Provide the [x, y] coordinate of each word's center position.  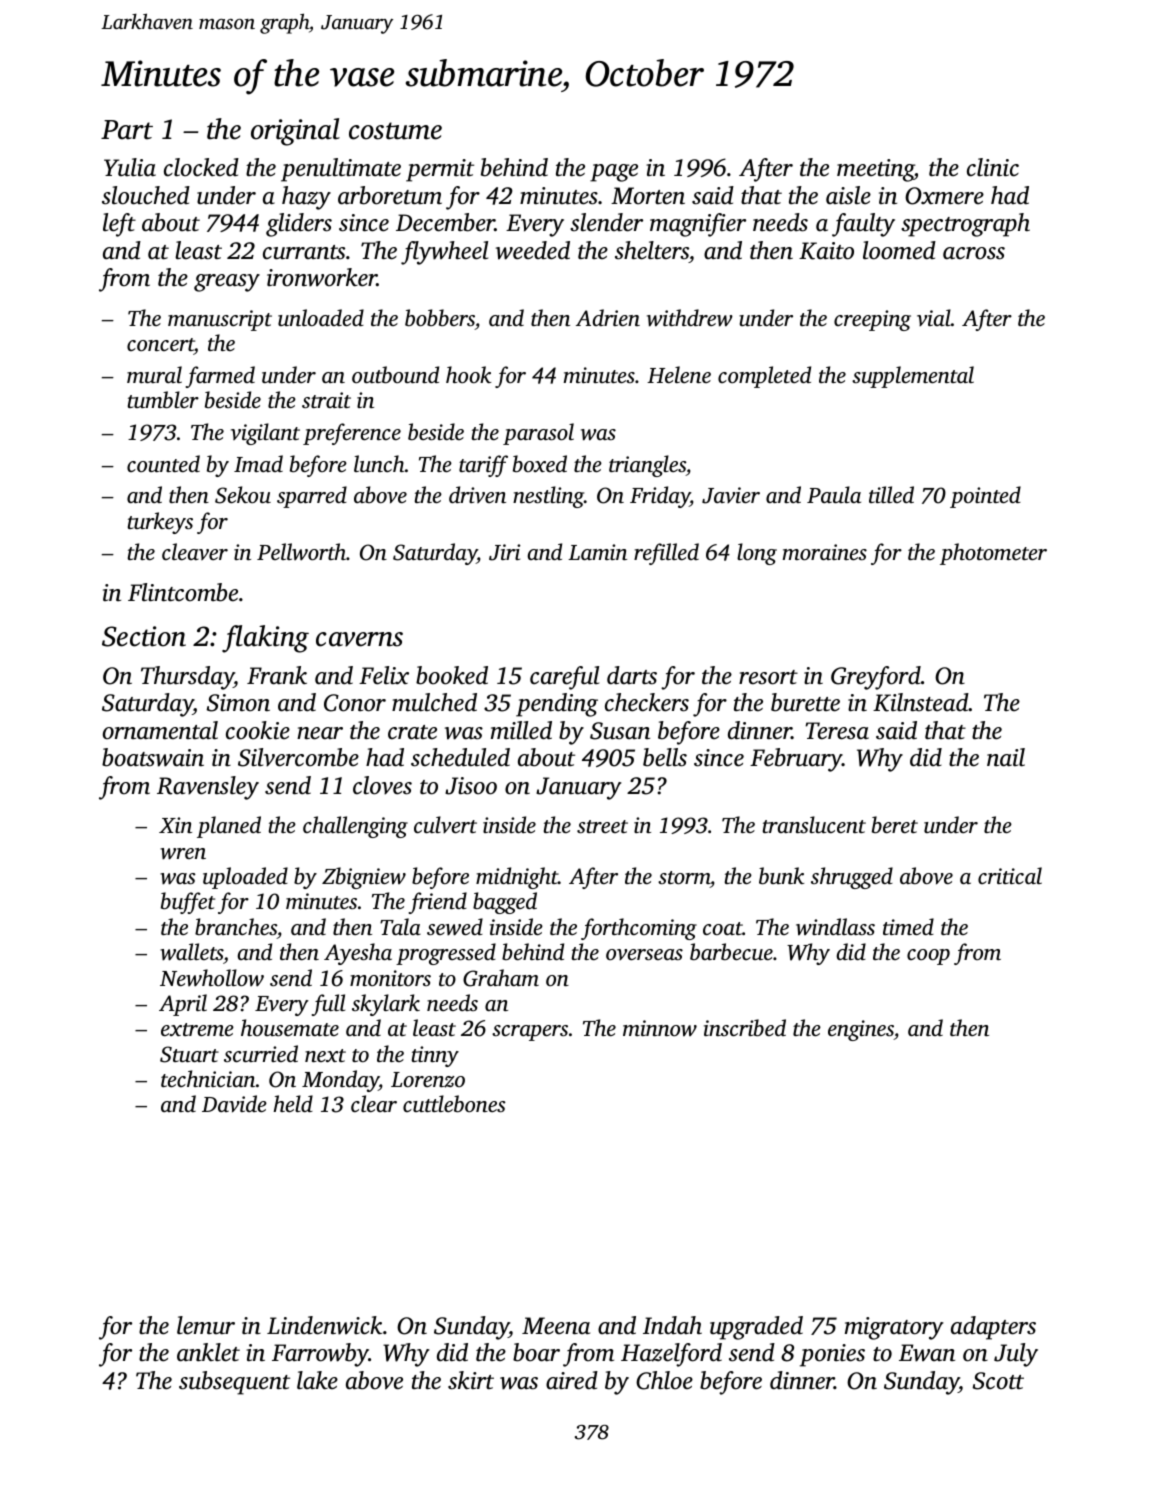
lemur [206, 1325]
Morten [648, 196]
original [295, 132]
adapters [993, 1328]
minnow [660, 1028]
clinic [993, 167]
